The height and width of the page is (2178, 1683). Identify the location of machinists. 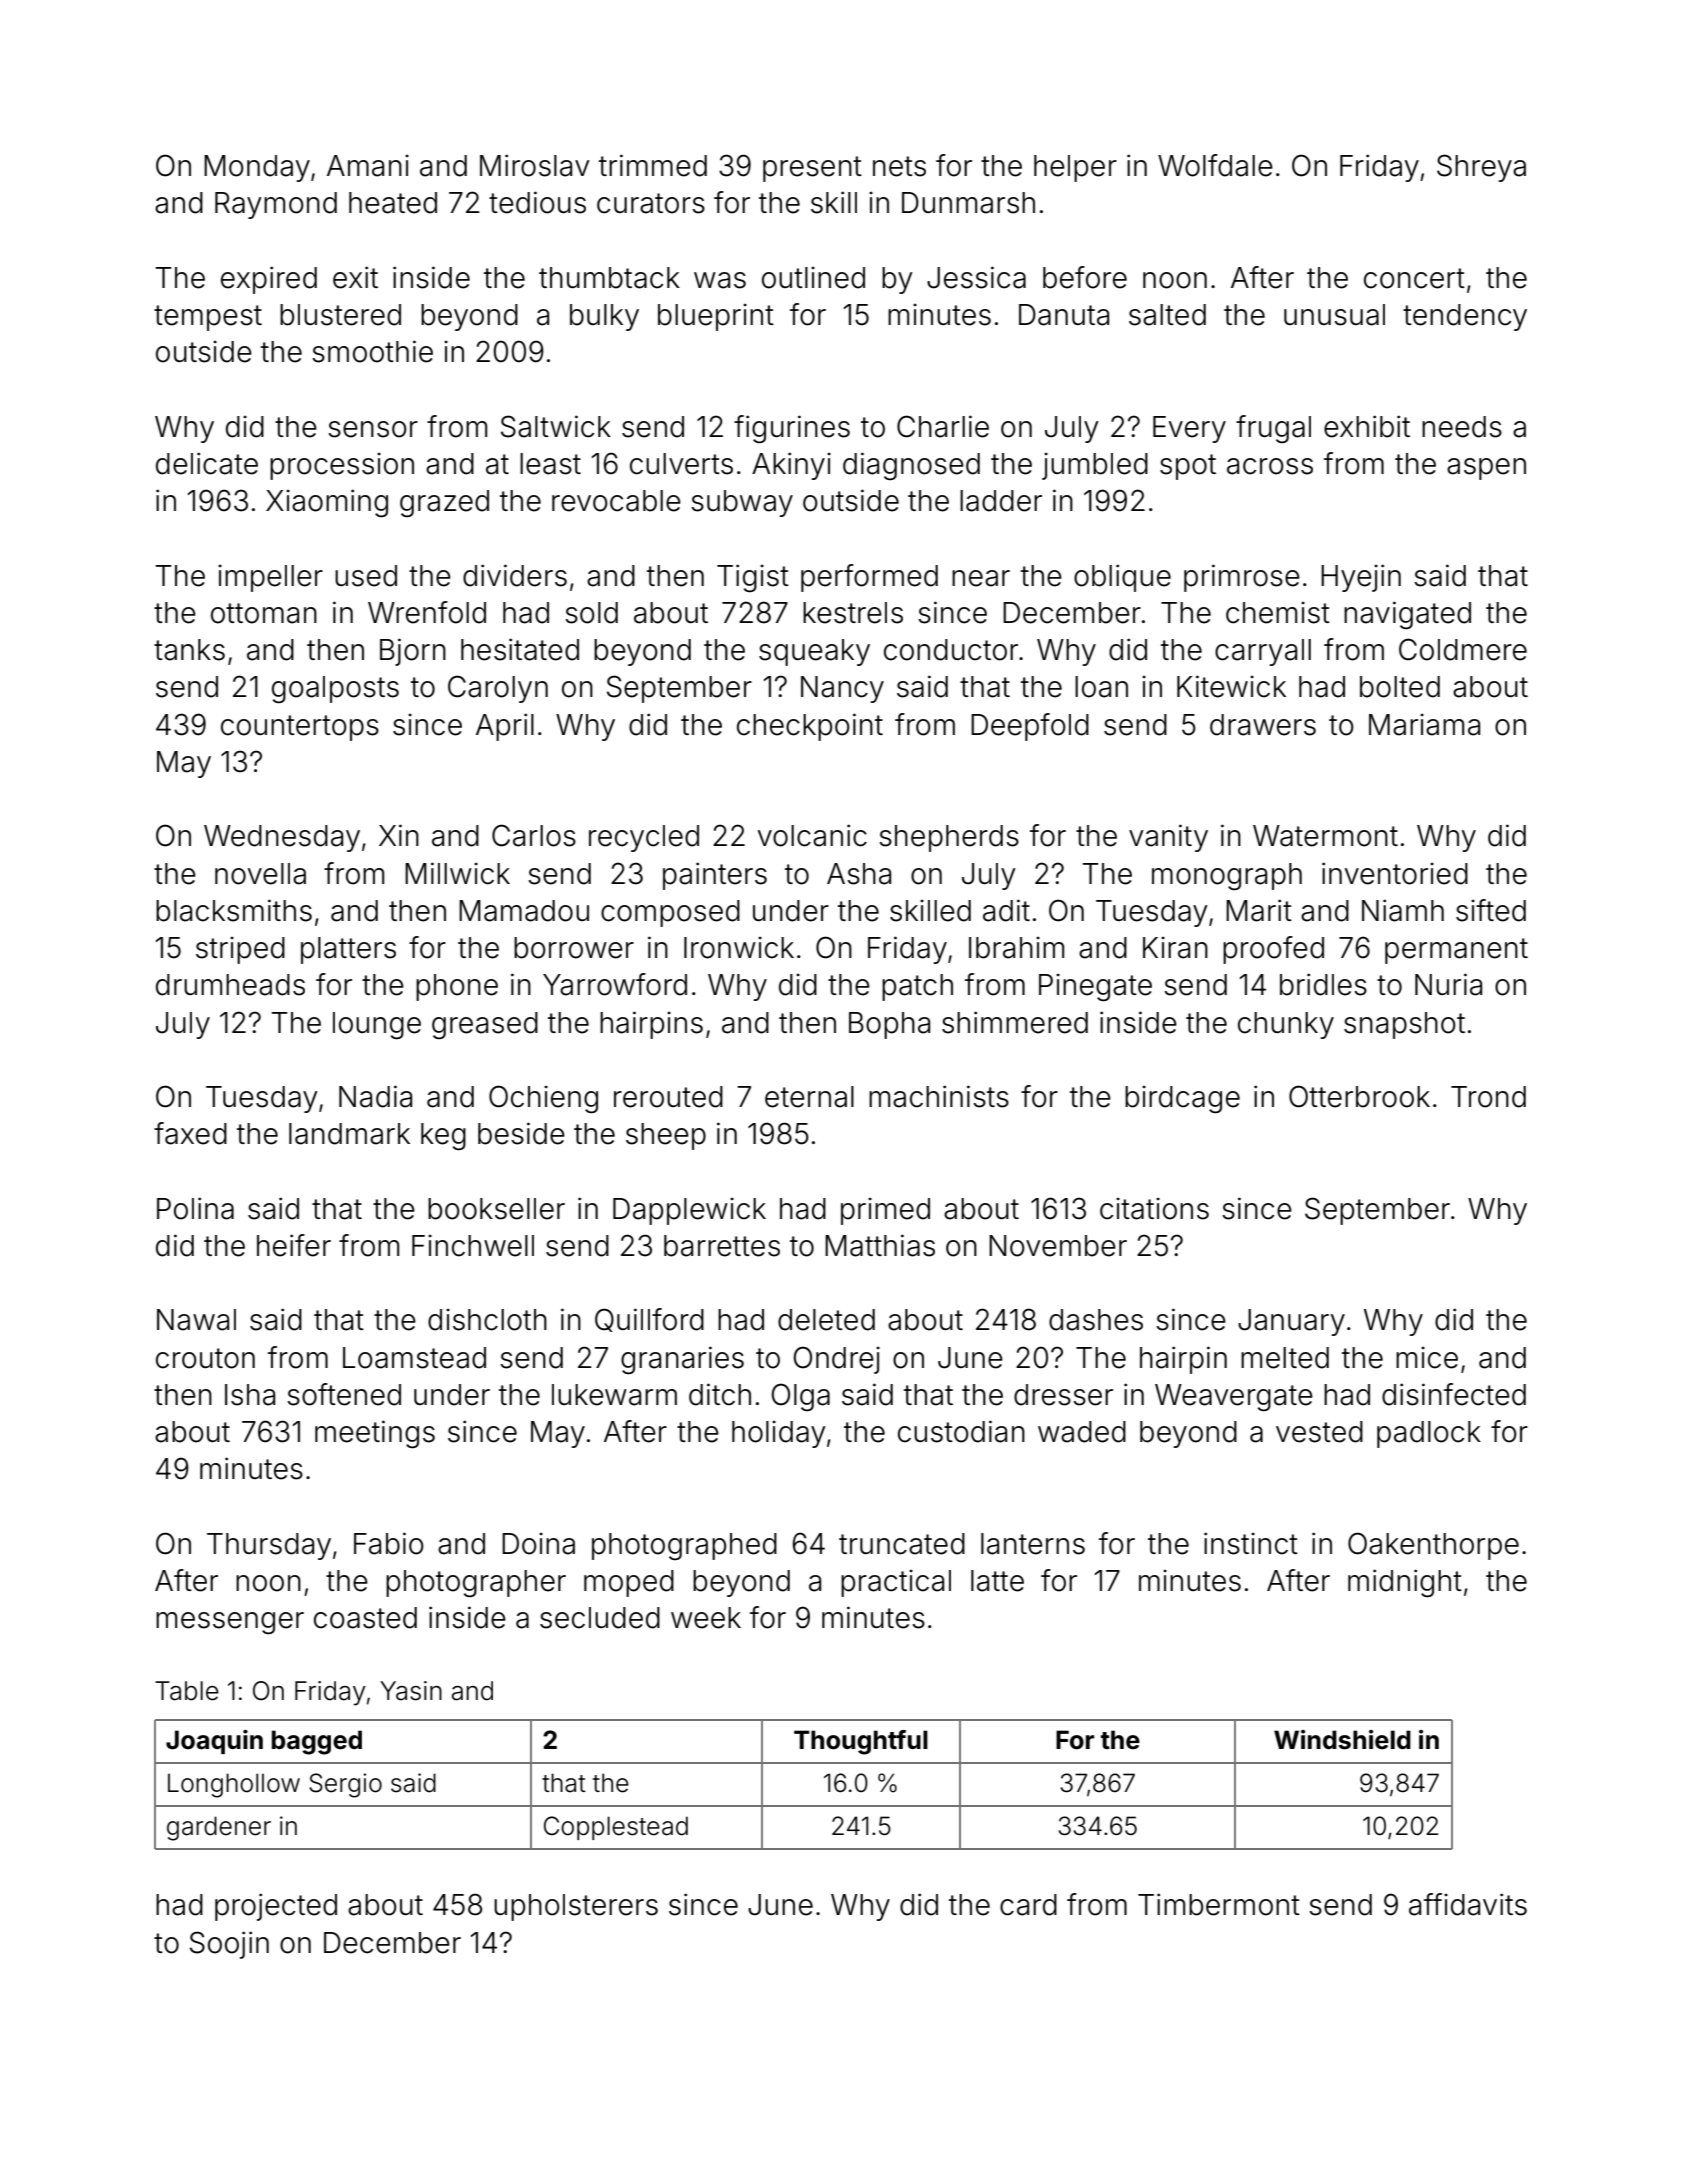
(939, 1096).
